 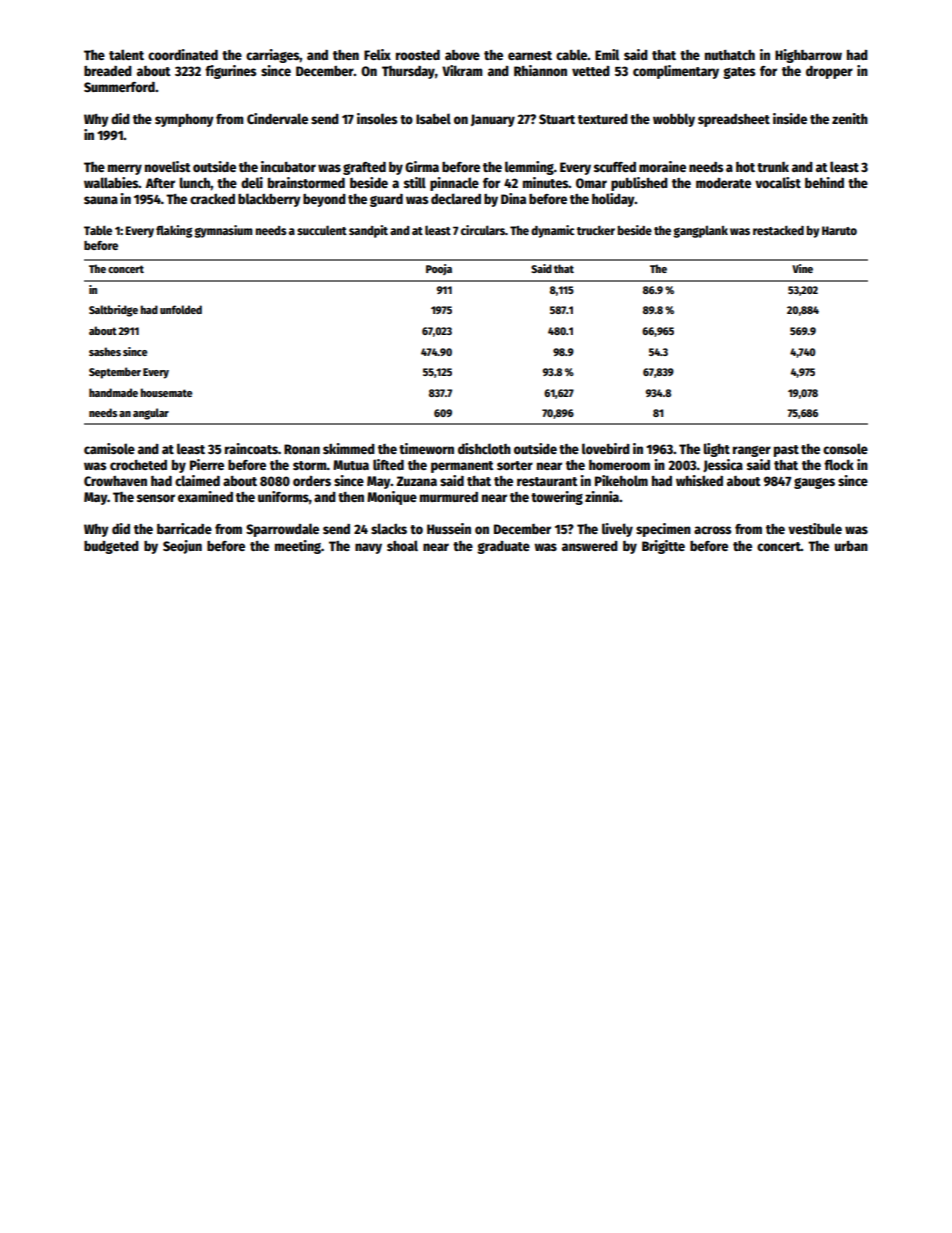 What do you see at coordinates (288, 166) in the screenshot?
I see `incubator` at bounding box center [288, 166].
